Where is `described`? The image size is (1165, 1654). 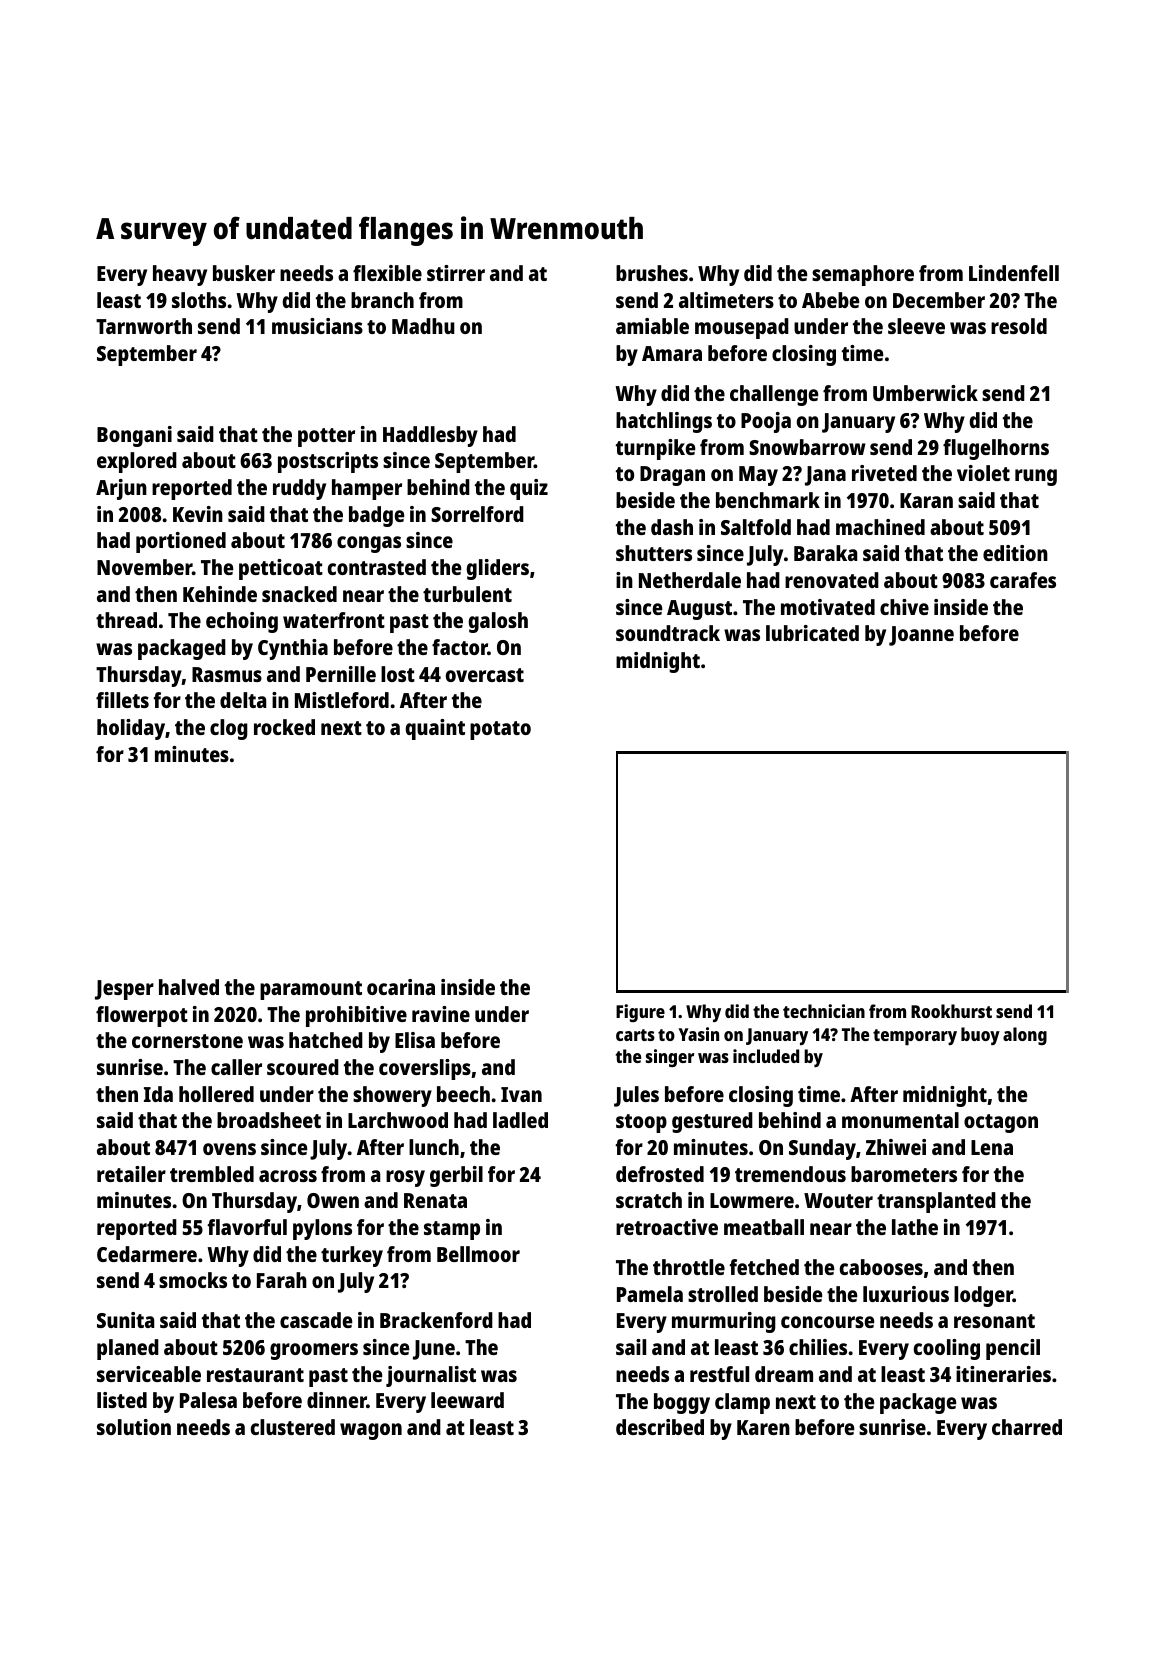 described is located at coordinates (660, 1427).
